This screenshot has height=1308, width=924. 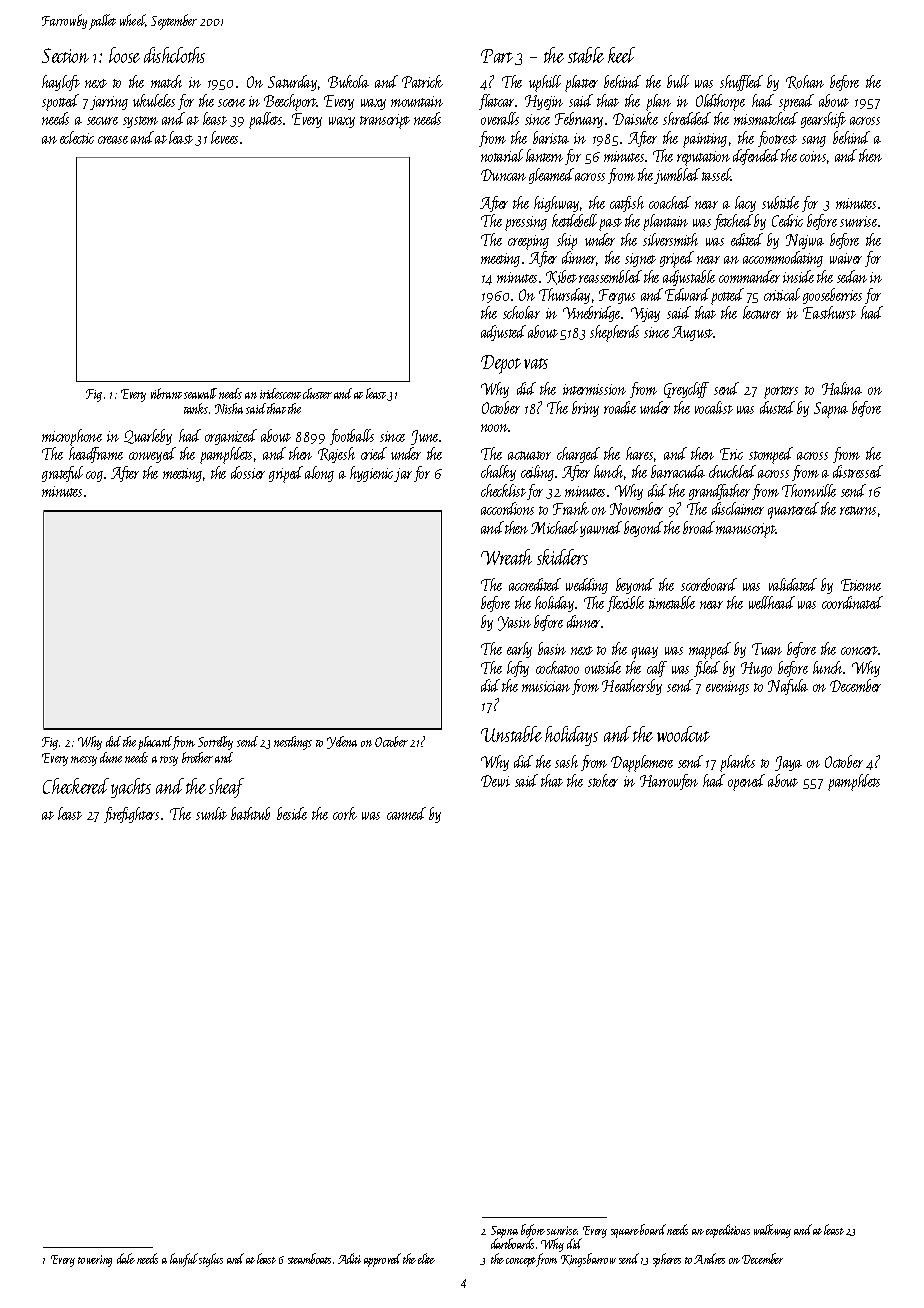 I want to click on transcript, so click(x=385, y=121).
